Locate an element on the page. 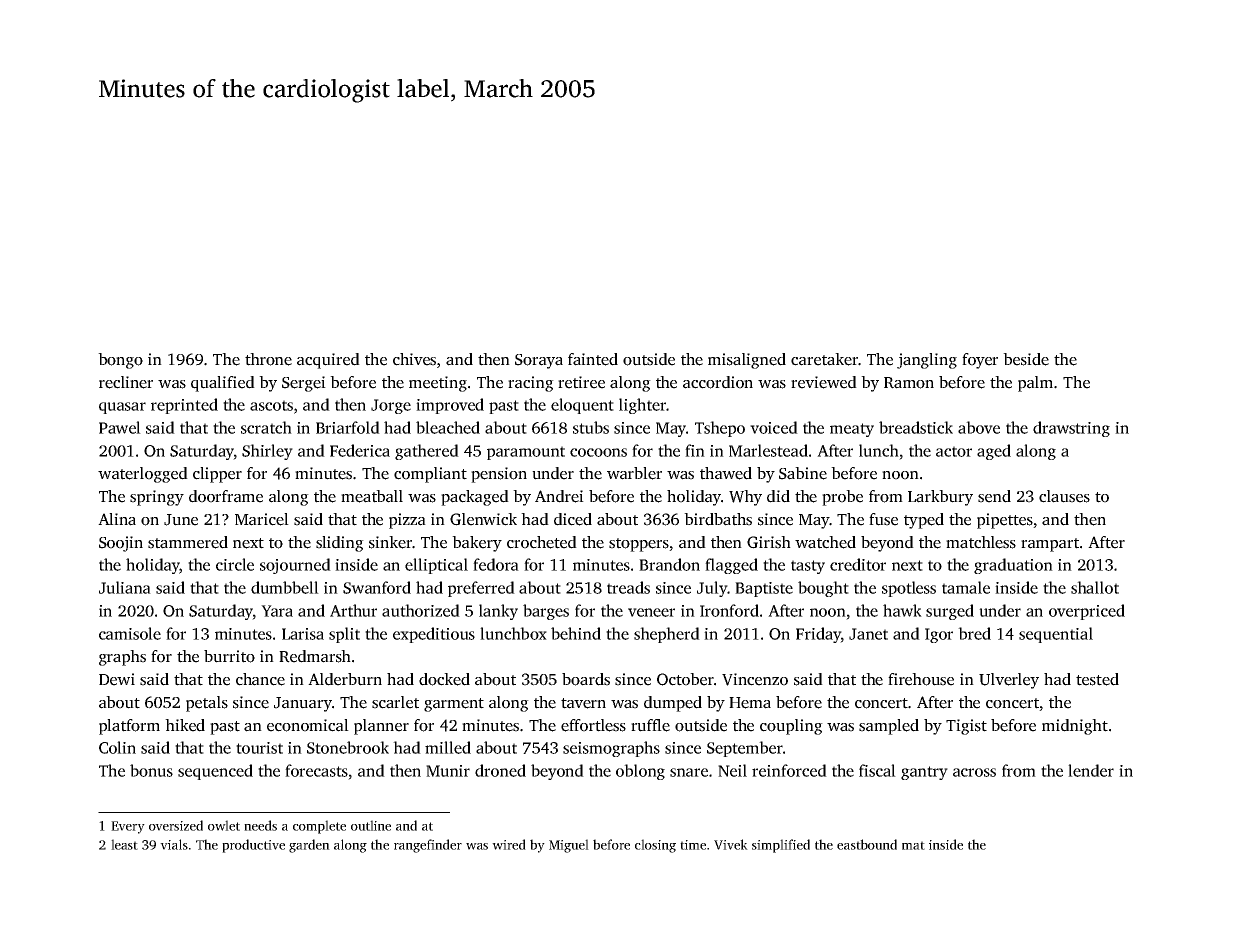  clauses is located at coordinates (1064, 496).
